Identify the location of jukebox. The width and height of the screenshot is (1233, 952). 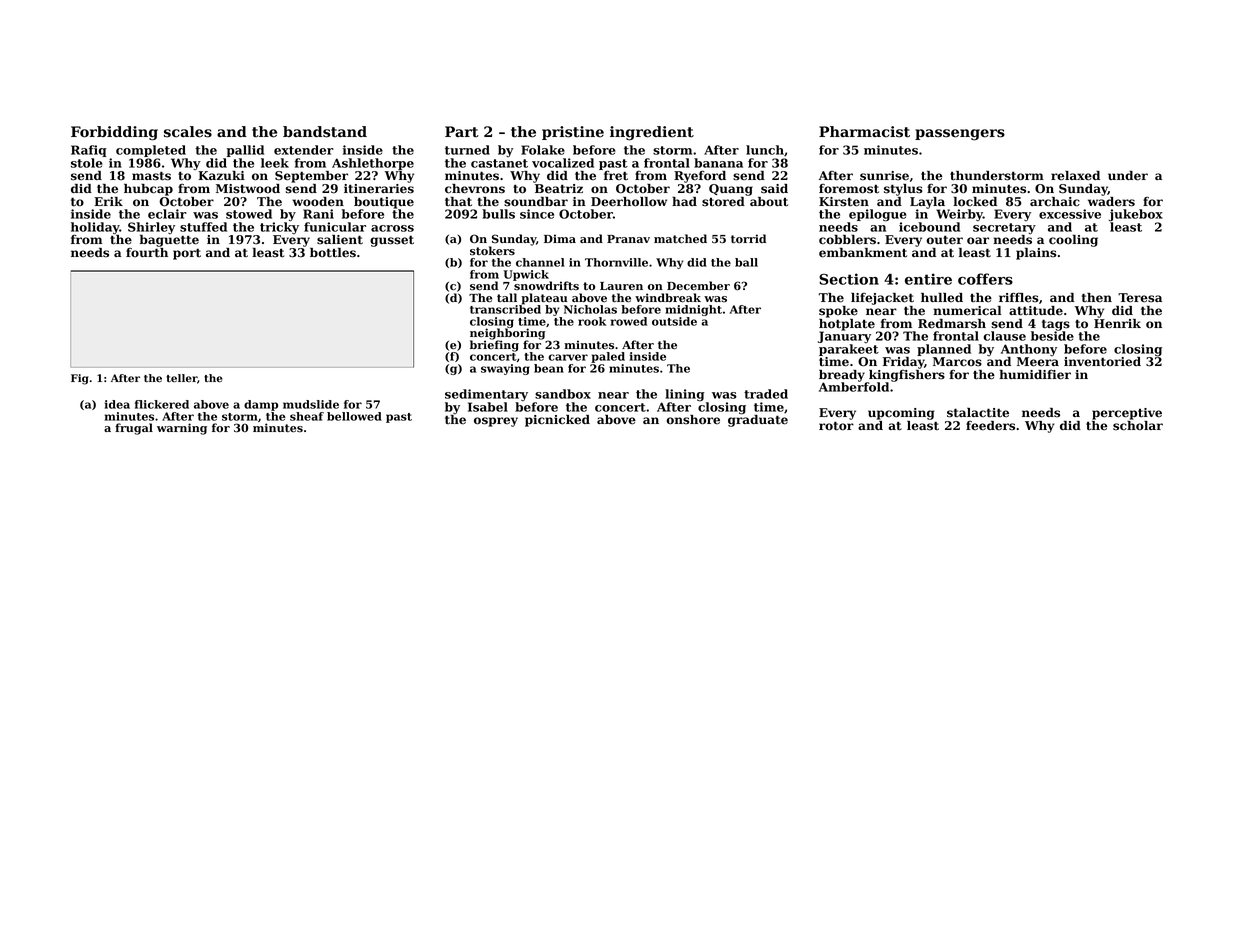
(1136, 215).
